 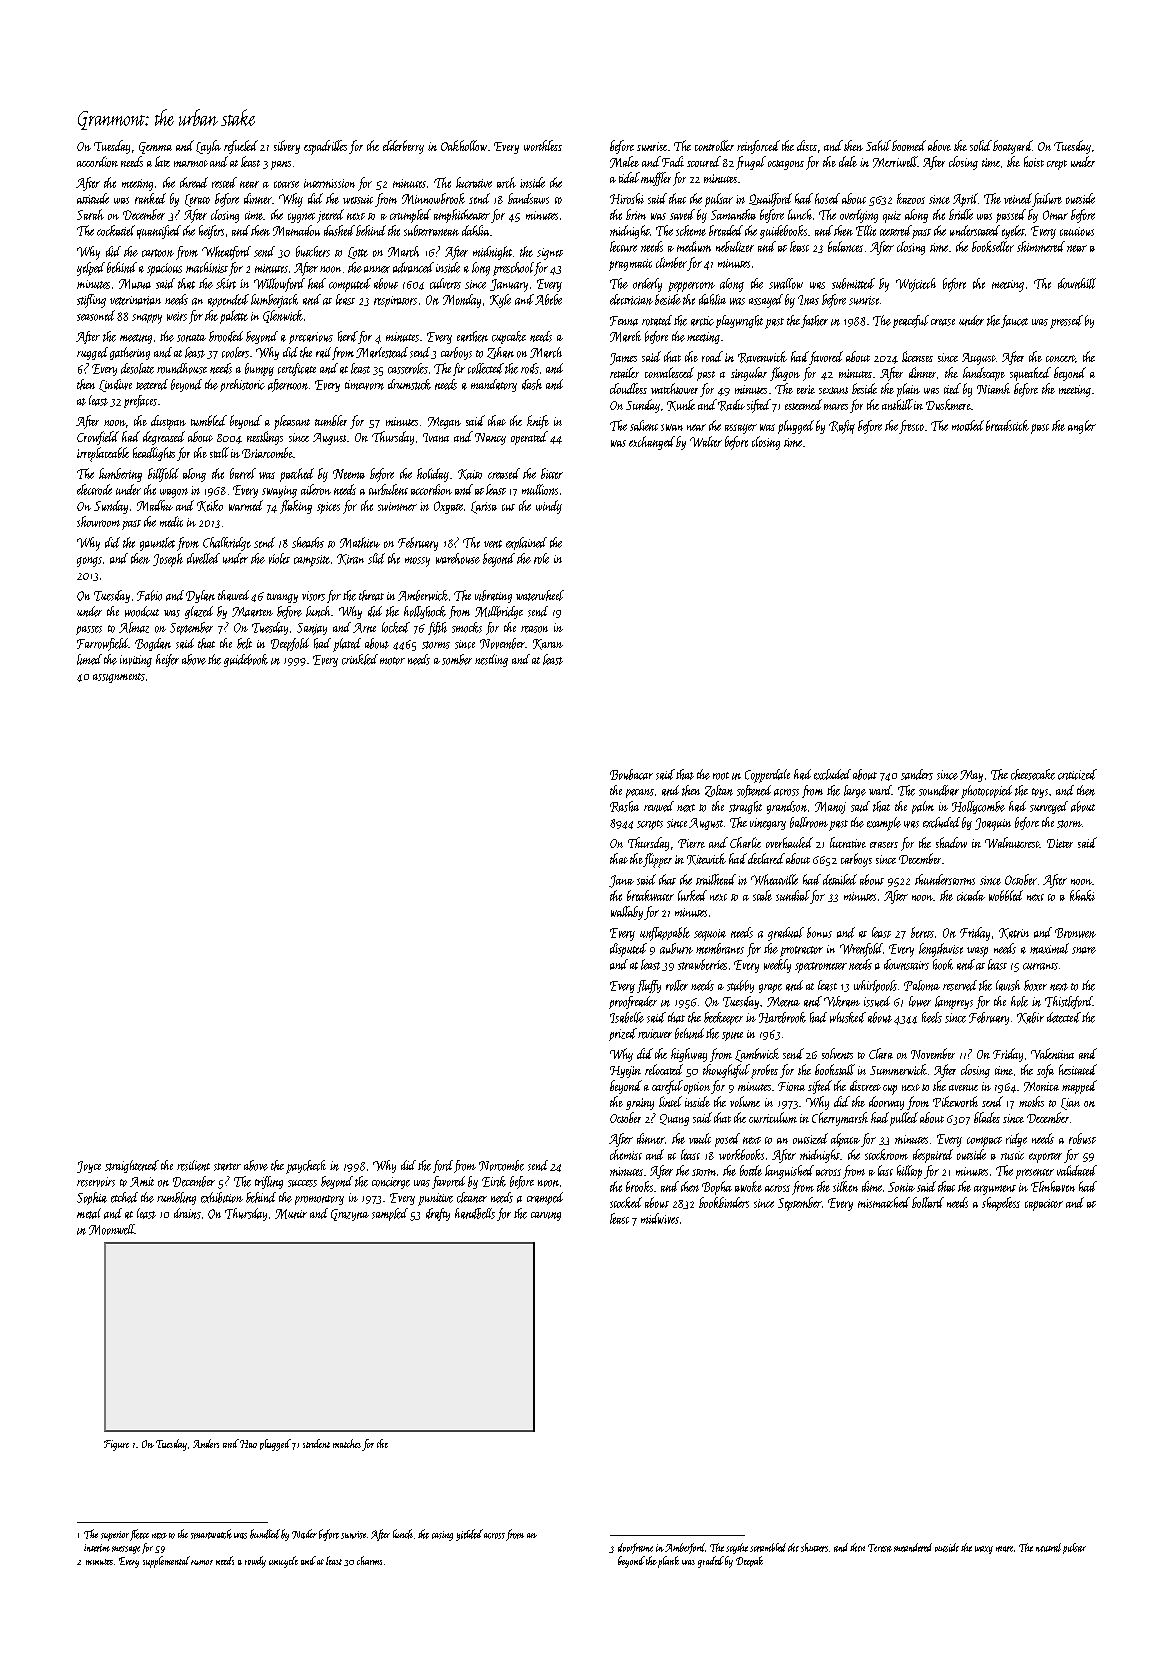 What do you see at coordinates (119, 678) in the page?
I see `assignments` at bounding box center [119, 678].
